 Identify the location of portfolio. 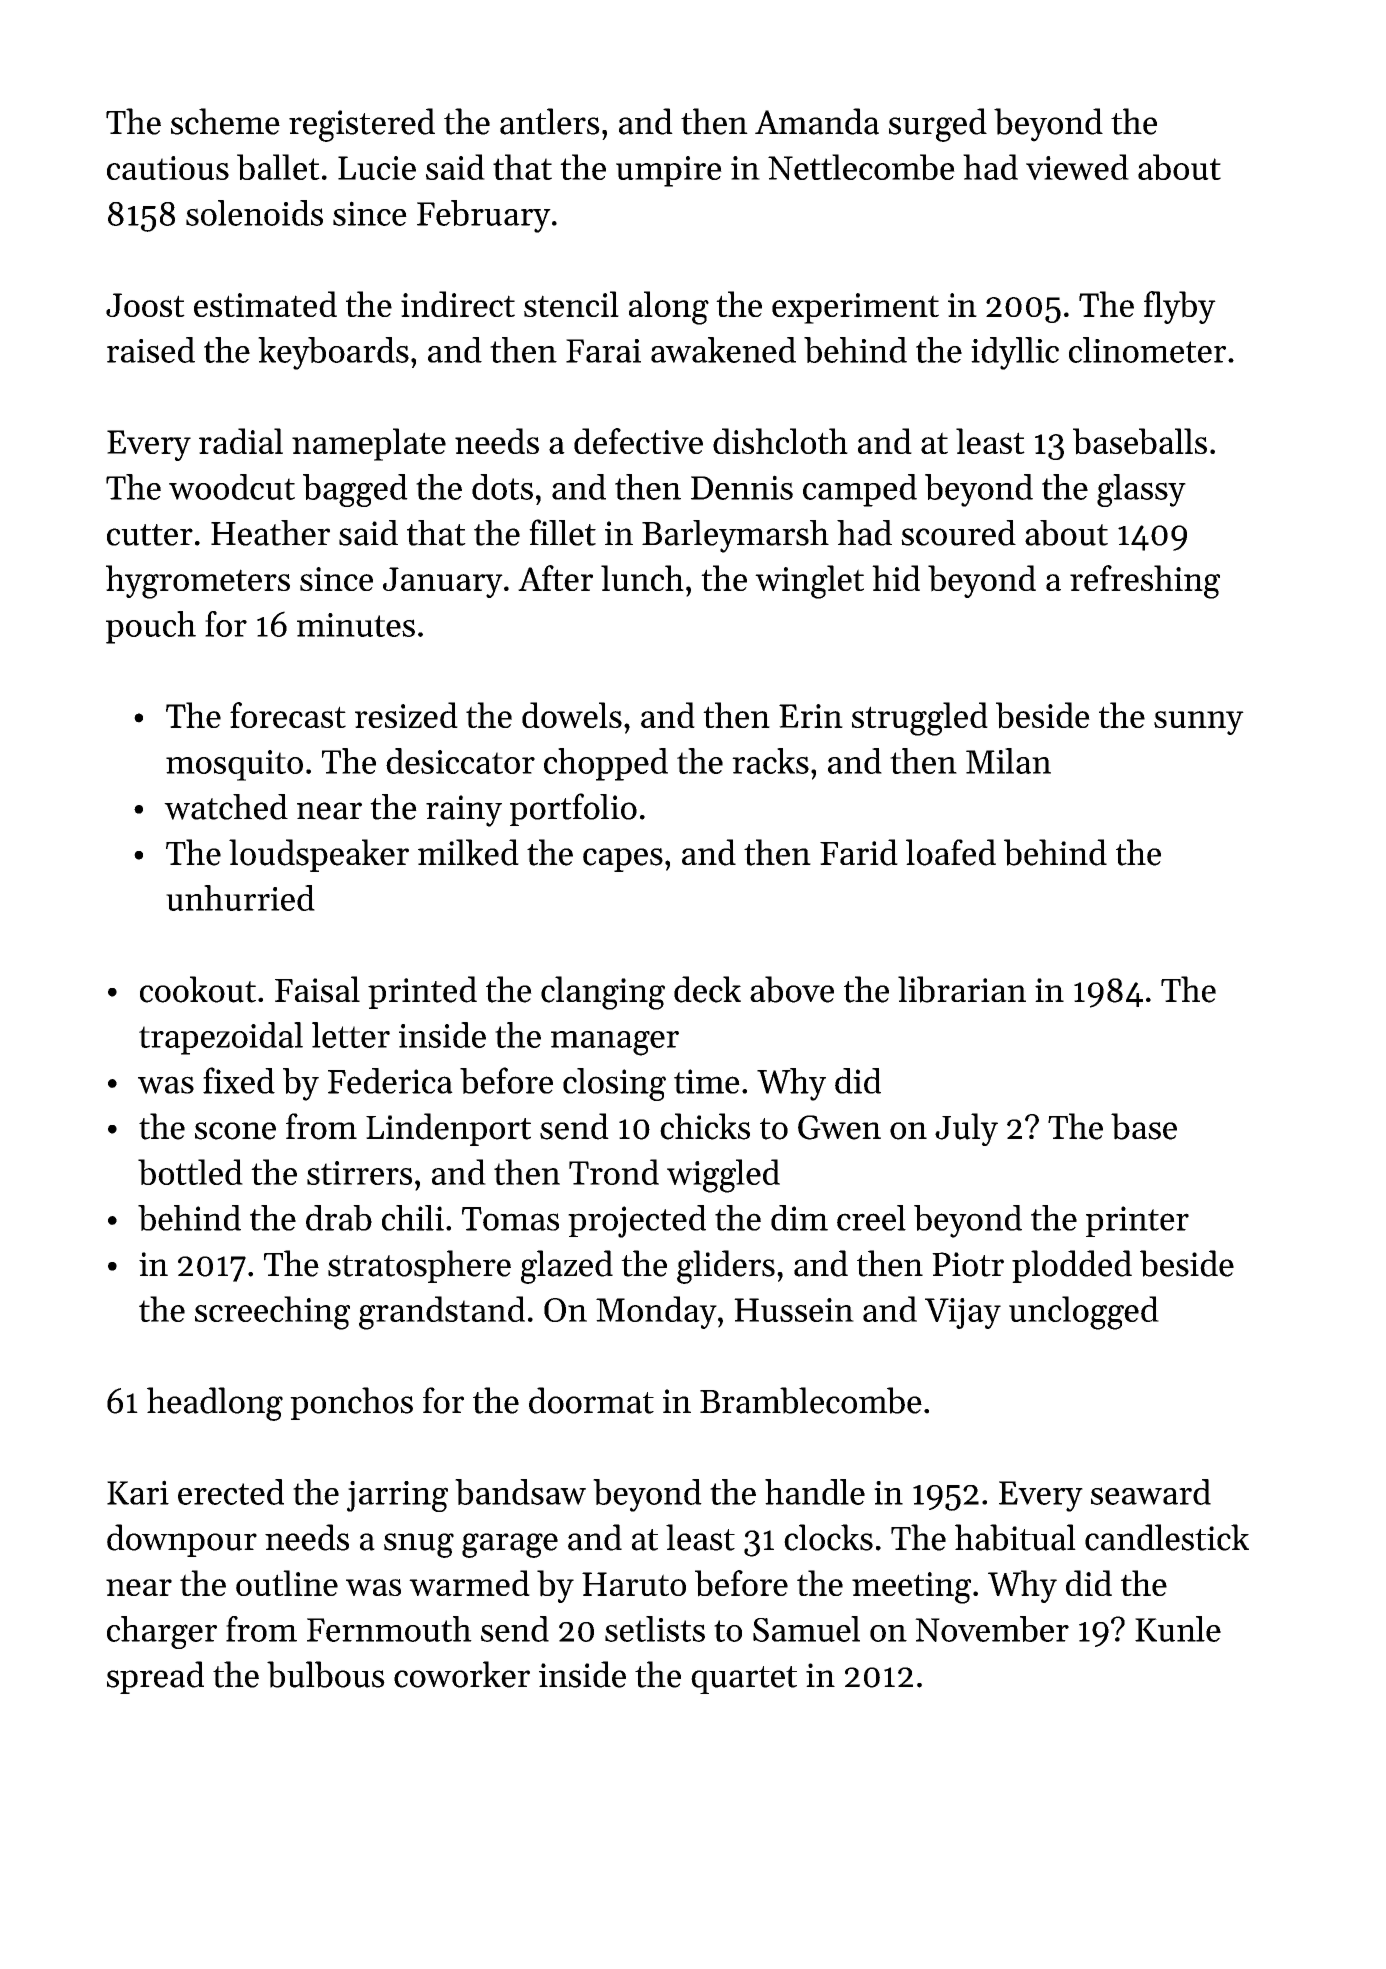
(573, 809).
